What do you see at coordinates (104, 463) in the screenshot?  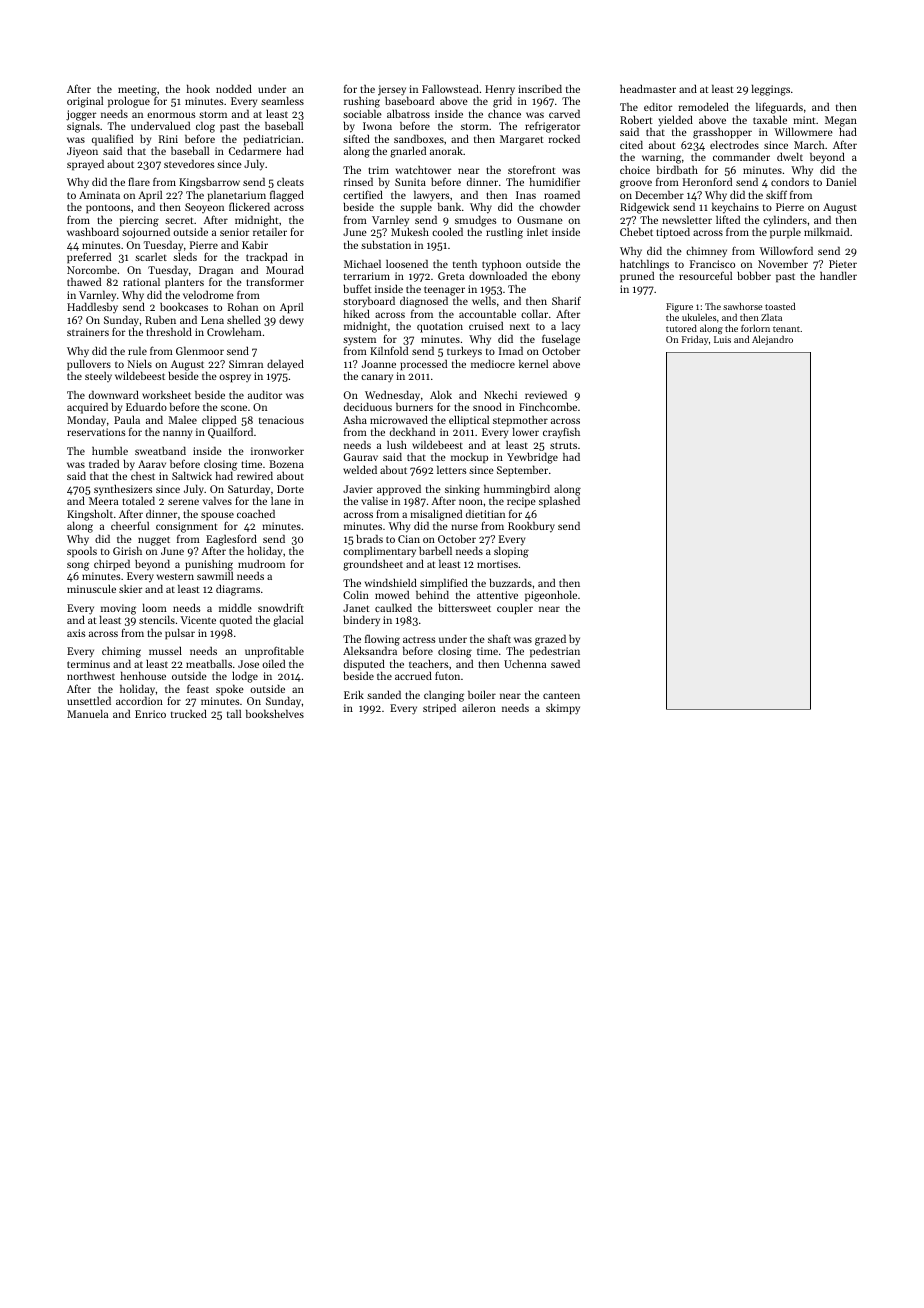 I see `traded` at bounding box center [104, 463].
